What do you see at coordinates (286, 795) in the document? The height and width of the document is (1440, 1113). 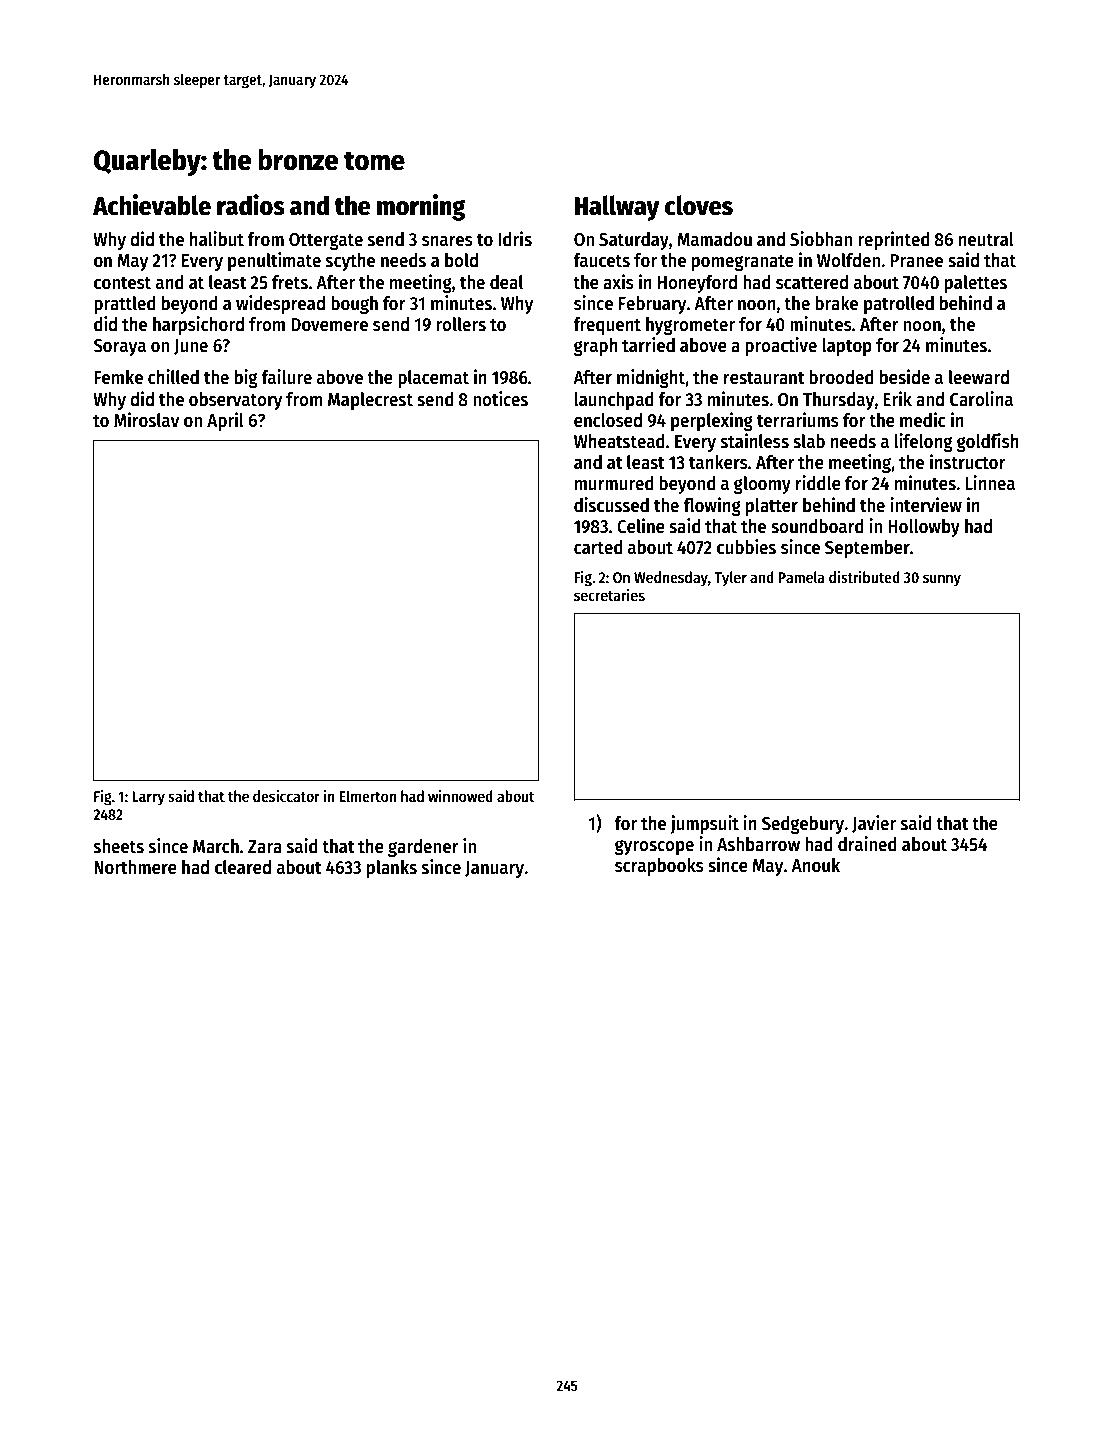 I see `desiccator` at bounding box center [286, 795].
